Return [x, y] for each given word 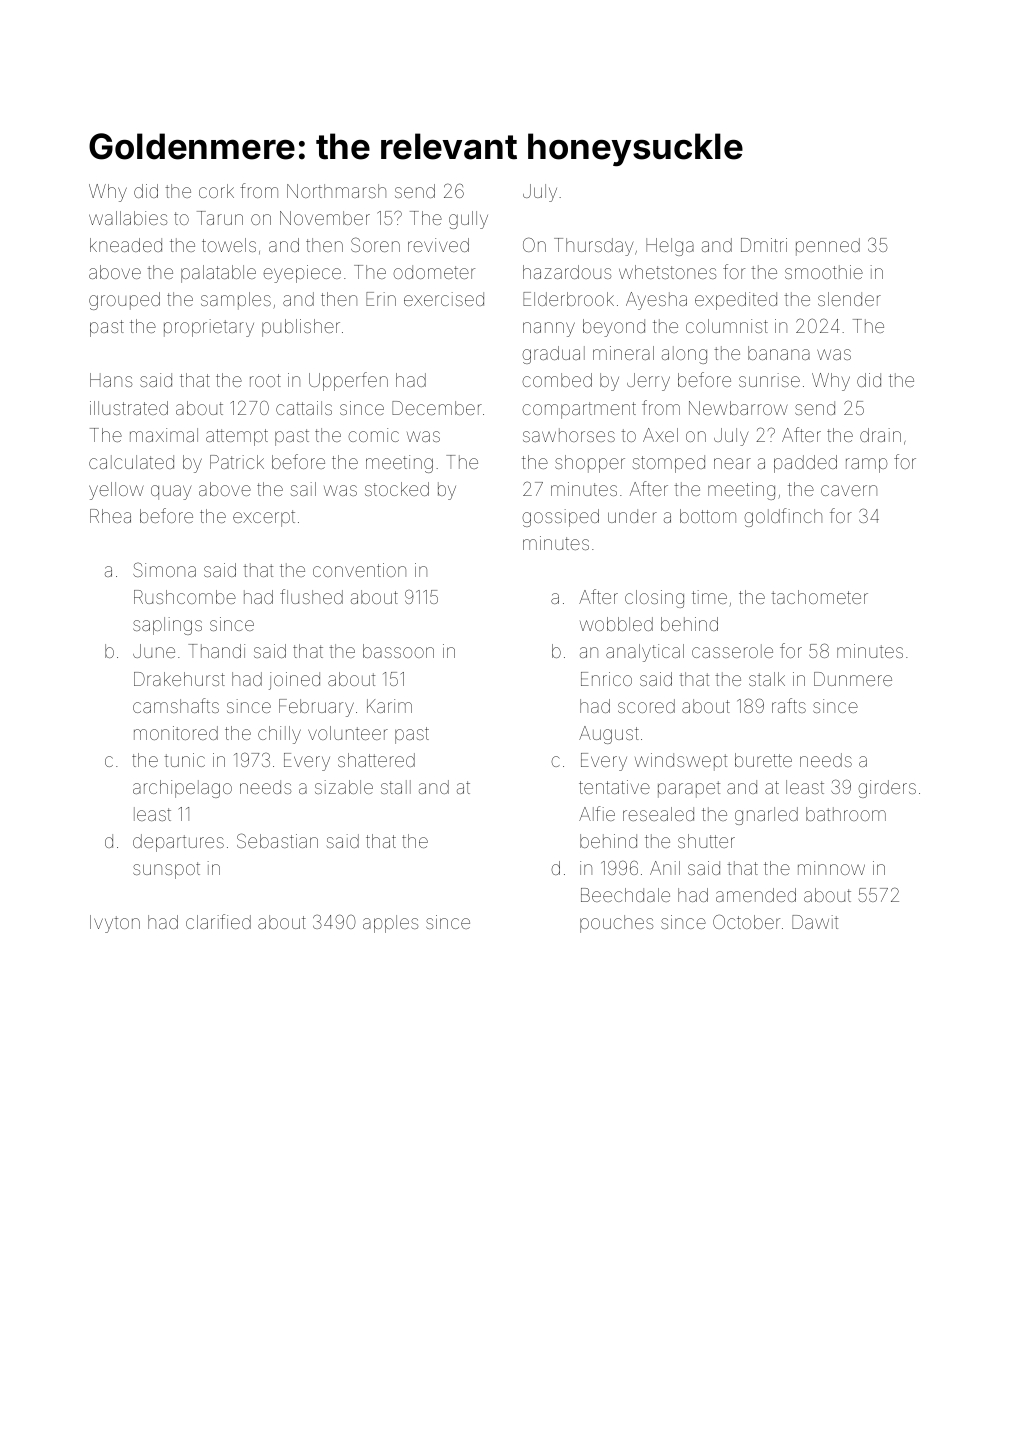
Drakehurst [179, 679]
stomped [669, 464]
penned [828, 247]
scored [646, 706]
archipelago [182, 789]
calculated [131, 462]
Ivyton [115, 924]
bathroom [846, 814]
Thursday [593, 247]
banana [779, 353]
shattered [376, 760]
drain [880, 435]
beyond [614, 328]
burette [763, 760]
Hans [111, 380]
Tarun [220, 218]
